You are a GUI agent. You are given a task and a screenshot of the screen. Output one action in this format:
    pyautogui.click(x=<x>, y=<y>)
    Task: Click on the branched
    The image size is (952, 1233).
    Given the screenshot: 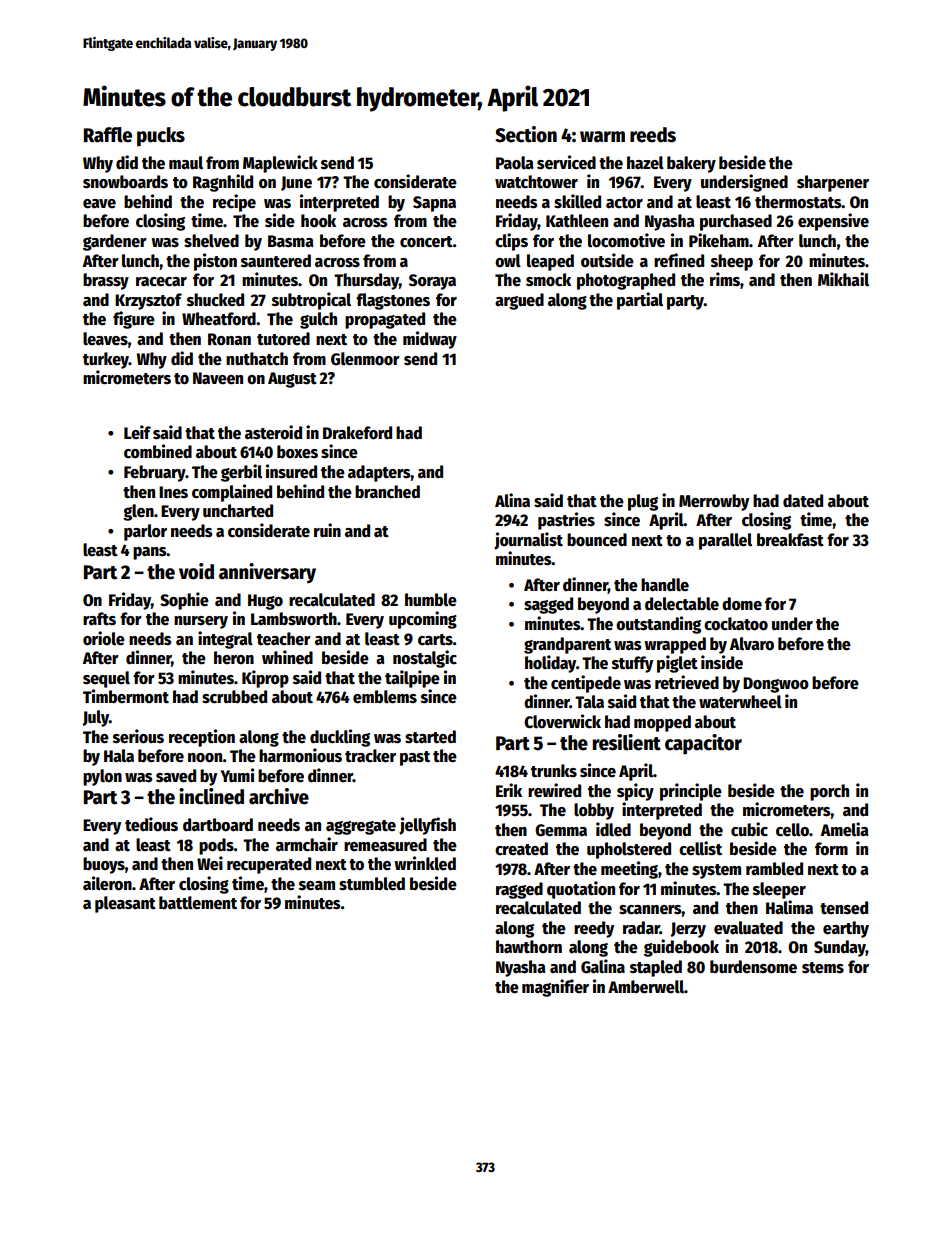 What is the action you would take?
    pyautogui.click(x=387, y=492)
